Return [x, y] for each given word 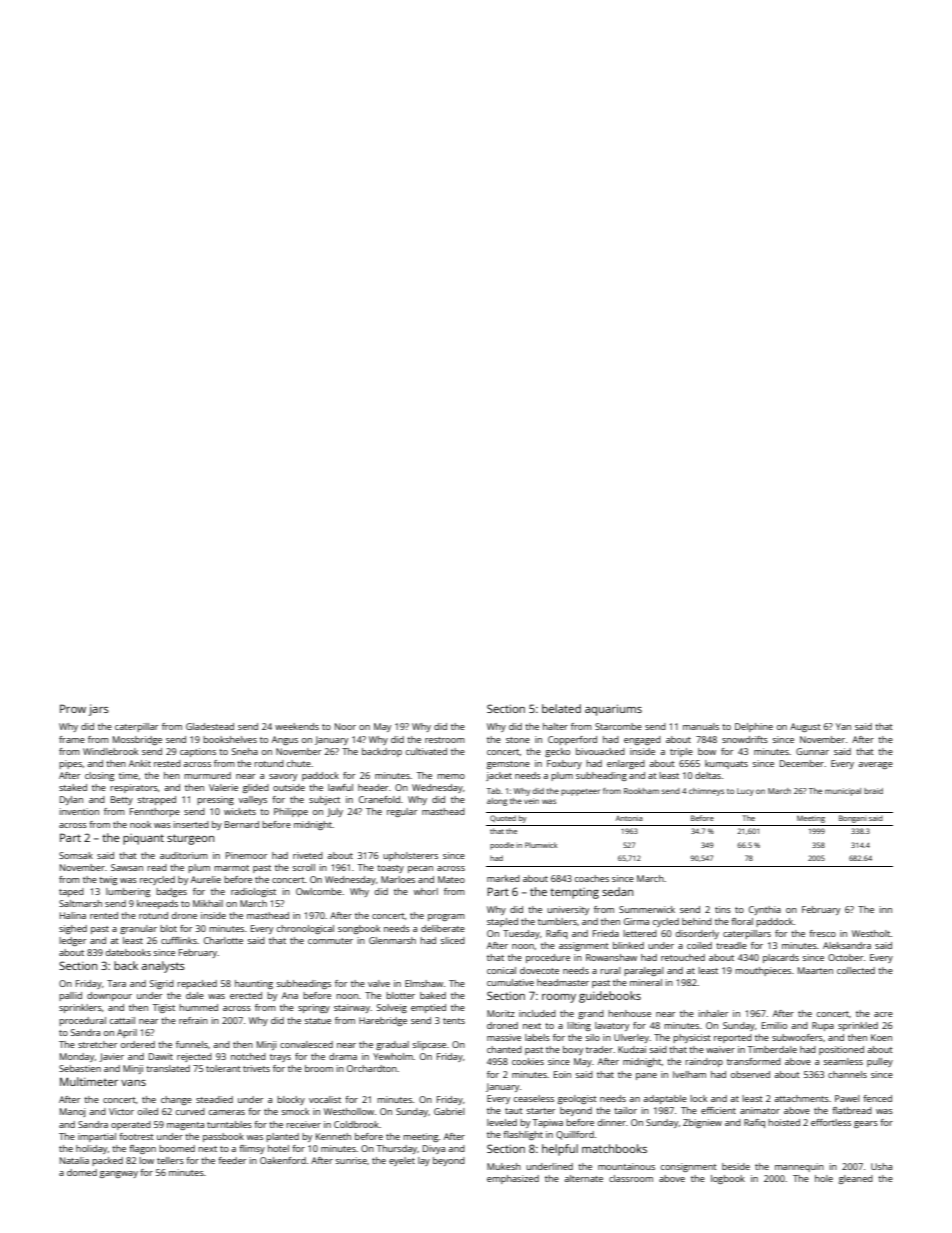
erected [246, 995]
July [335, 812]
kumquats [726, 764]
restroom [445, 740]
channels [847, 1074]
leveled [502, 1122]
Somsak [76, 855]
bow [707, 751]
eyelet [402, 1161]
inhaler [713, 1013]
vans [133, 1083]
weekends [297, 726]
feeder [232, 1160]
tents [454, 1021]
